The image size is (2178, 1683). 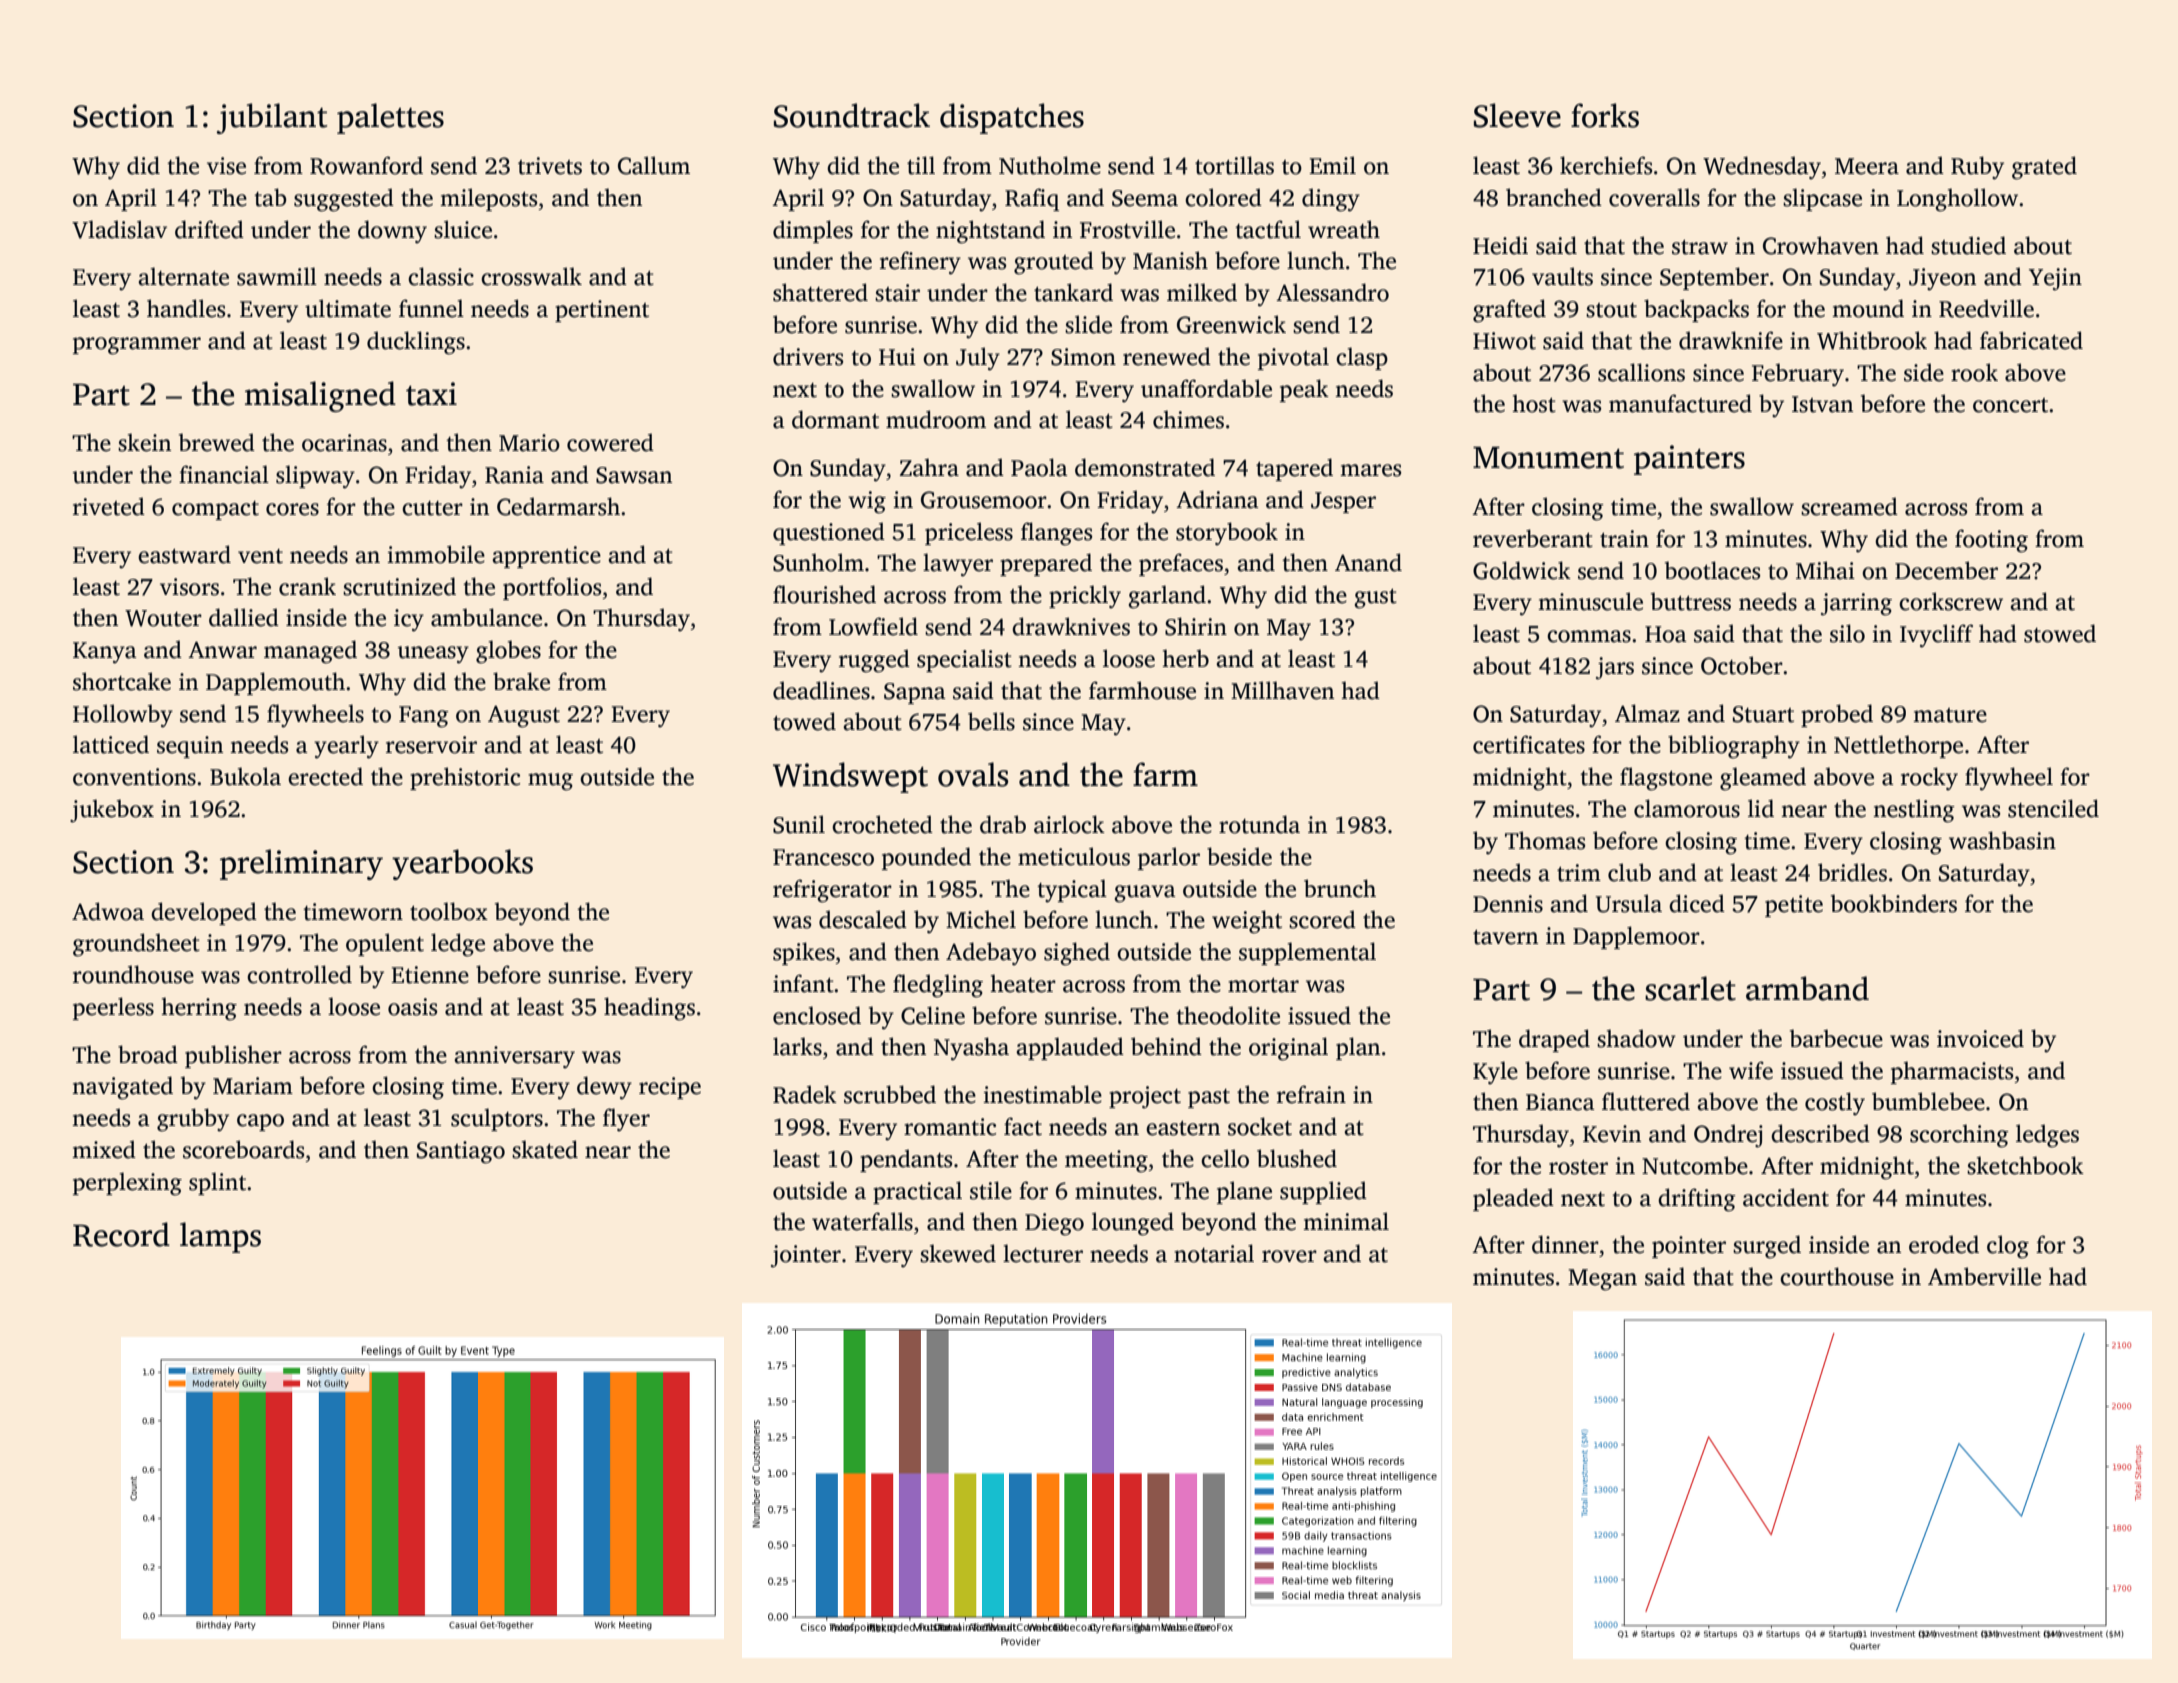 I want to click on Soundtrack, so click(x=852, y=115).
